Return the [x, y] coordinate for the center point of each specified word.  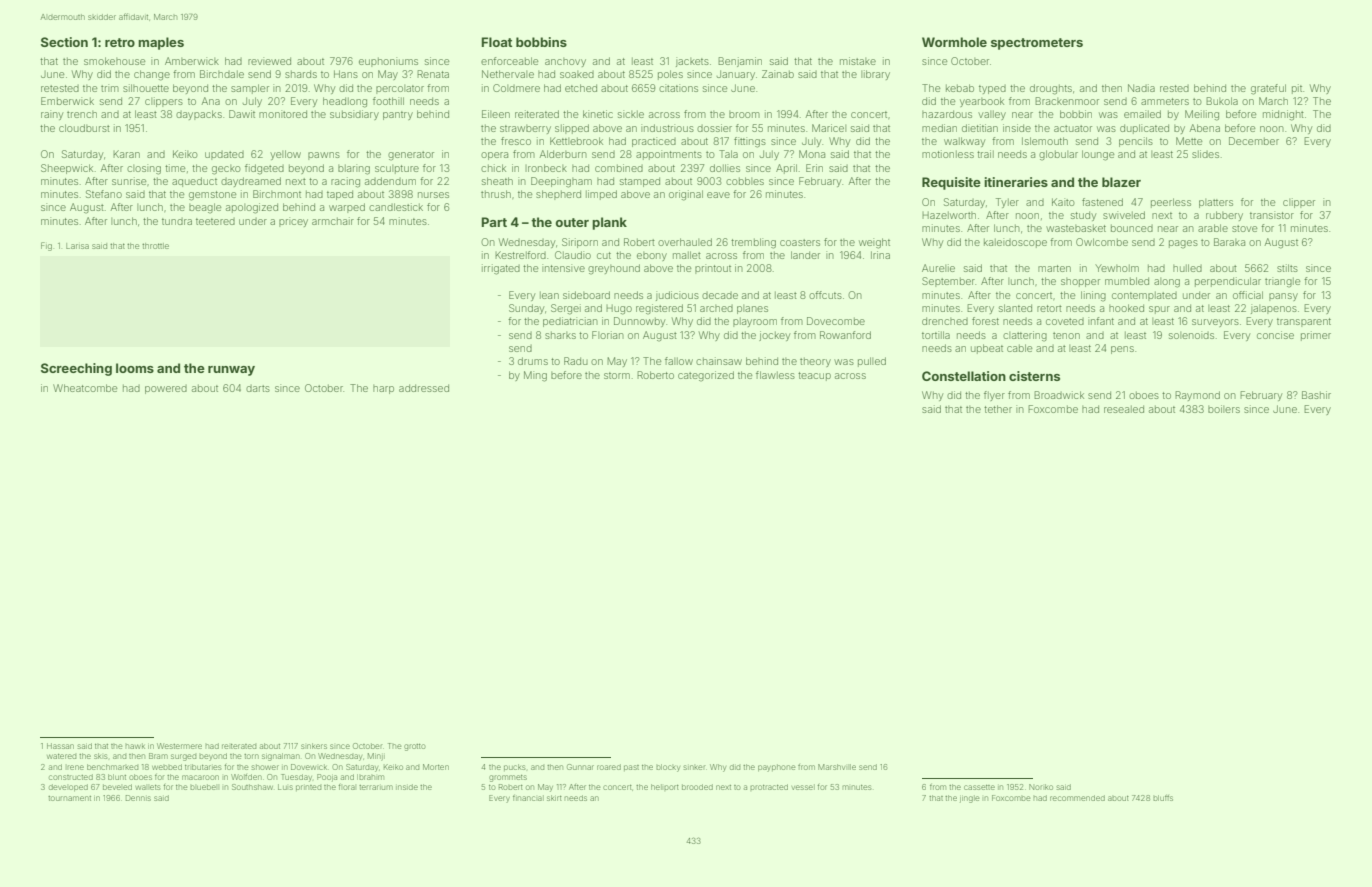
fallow [679, 361]
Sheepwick [67, 169]
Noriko [1041, 787]
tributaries [203, 767]
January [736, 75]
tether [998, 409]
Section [64, 42]
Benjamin [740, 62]
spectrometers [1037, 44]
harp [383, 389]
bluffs [1163, 798]
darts [258, 388]
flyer [994, 396]
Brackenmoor [1067, 101]
